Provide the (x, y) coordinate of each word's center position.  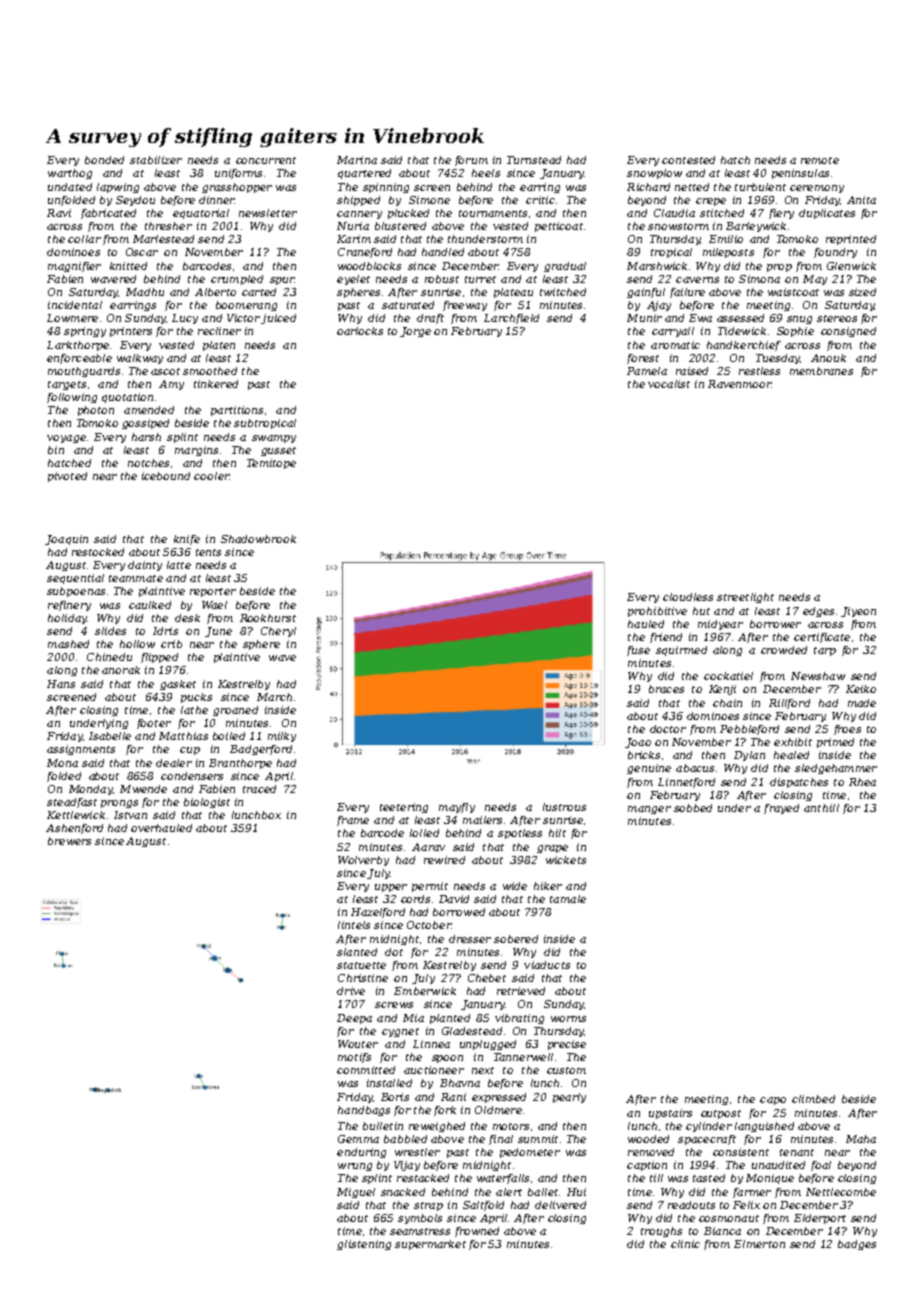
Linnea (431, 1044)
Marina (357, 160)
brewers (69, 841)
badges (857, 1245)
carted (259, 292)
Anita (861, 200)
